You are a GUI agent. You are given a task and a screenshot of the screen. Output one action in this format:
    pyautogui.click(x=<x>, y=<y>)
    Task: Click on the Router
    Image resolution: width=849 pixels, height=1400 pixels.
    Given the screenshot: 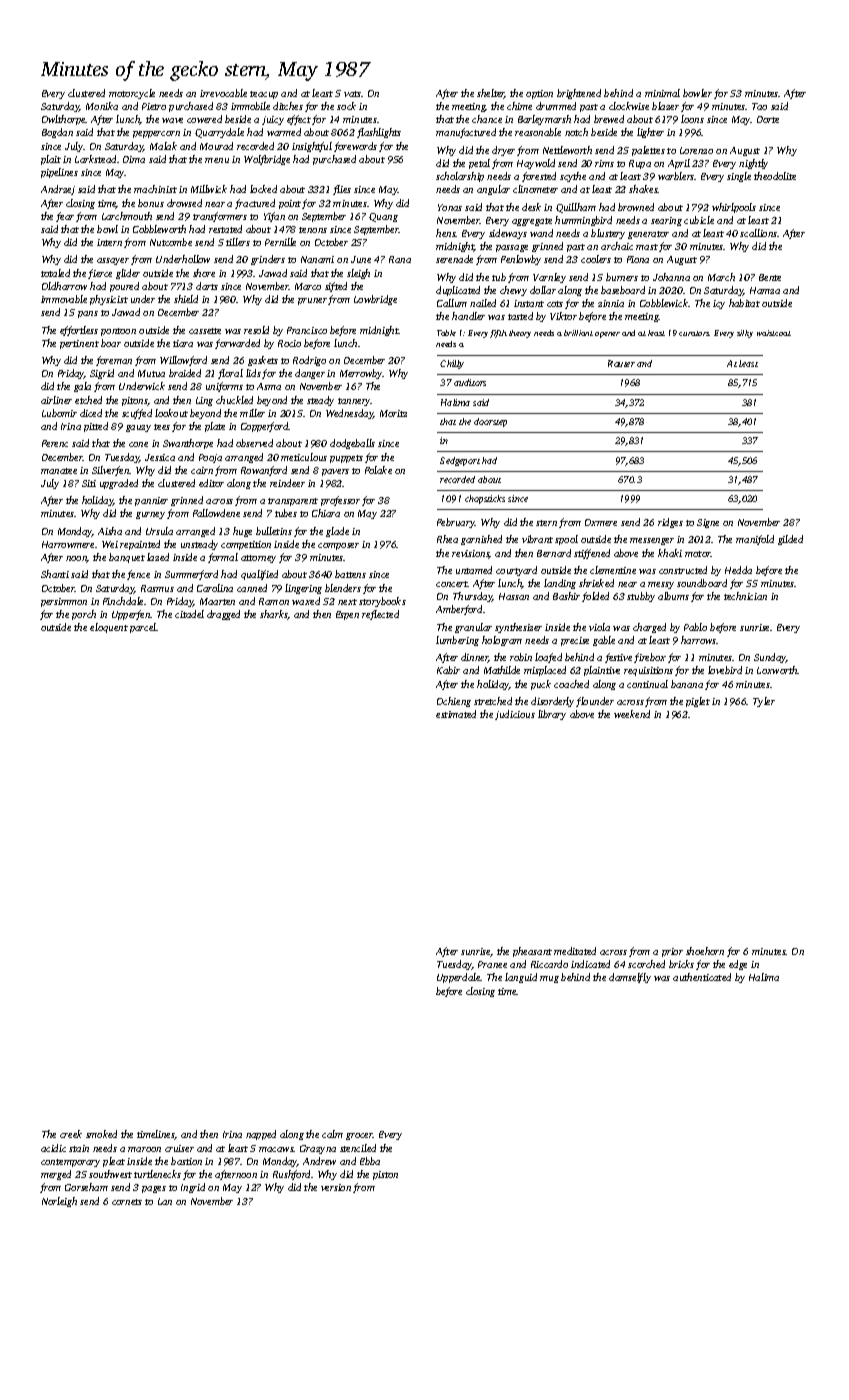 What is the action you would take?
    pyautogui.click(x=621, y=363)
